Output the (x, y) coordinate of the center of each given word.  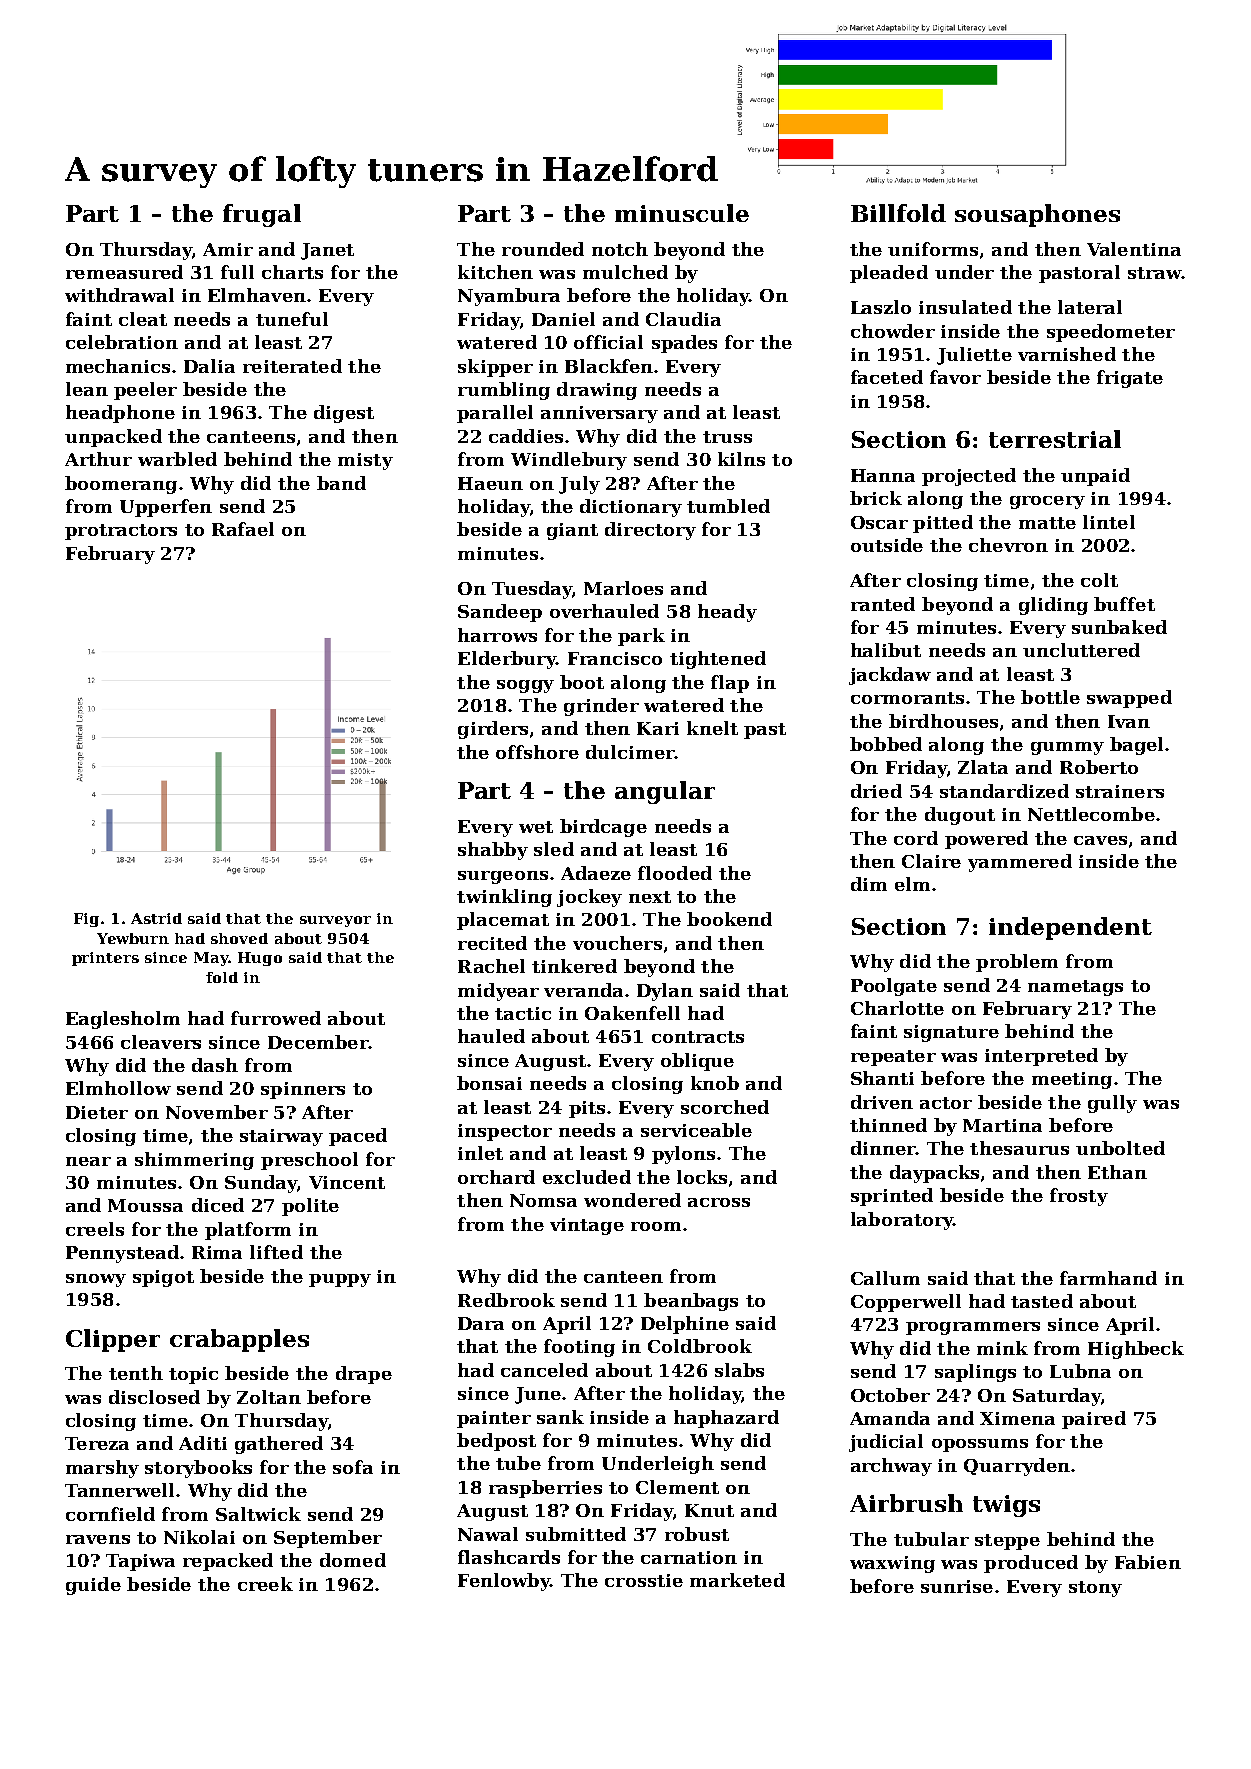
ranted (883, 604)
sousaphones (1037, 215)
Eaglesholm (123, 1020)
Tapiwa (140, 1562)
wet (536, 827)
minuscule (682, 213)
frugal (262, 215)
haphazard (726, 1419)
